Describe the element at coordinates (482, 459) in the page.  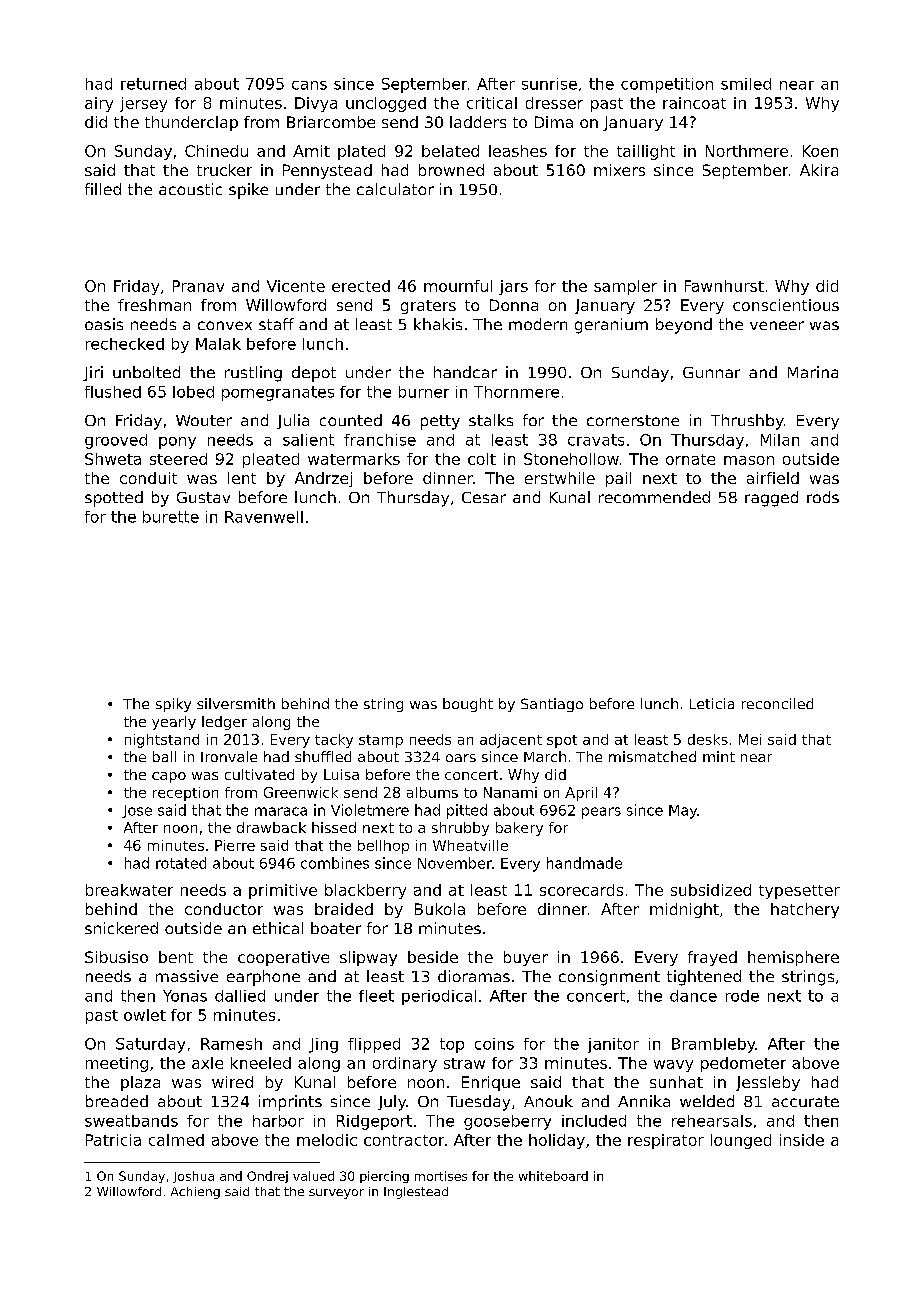
I see `colt` at that location.
